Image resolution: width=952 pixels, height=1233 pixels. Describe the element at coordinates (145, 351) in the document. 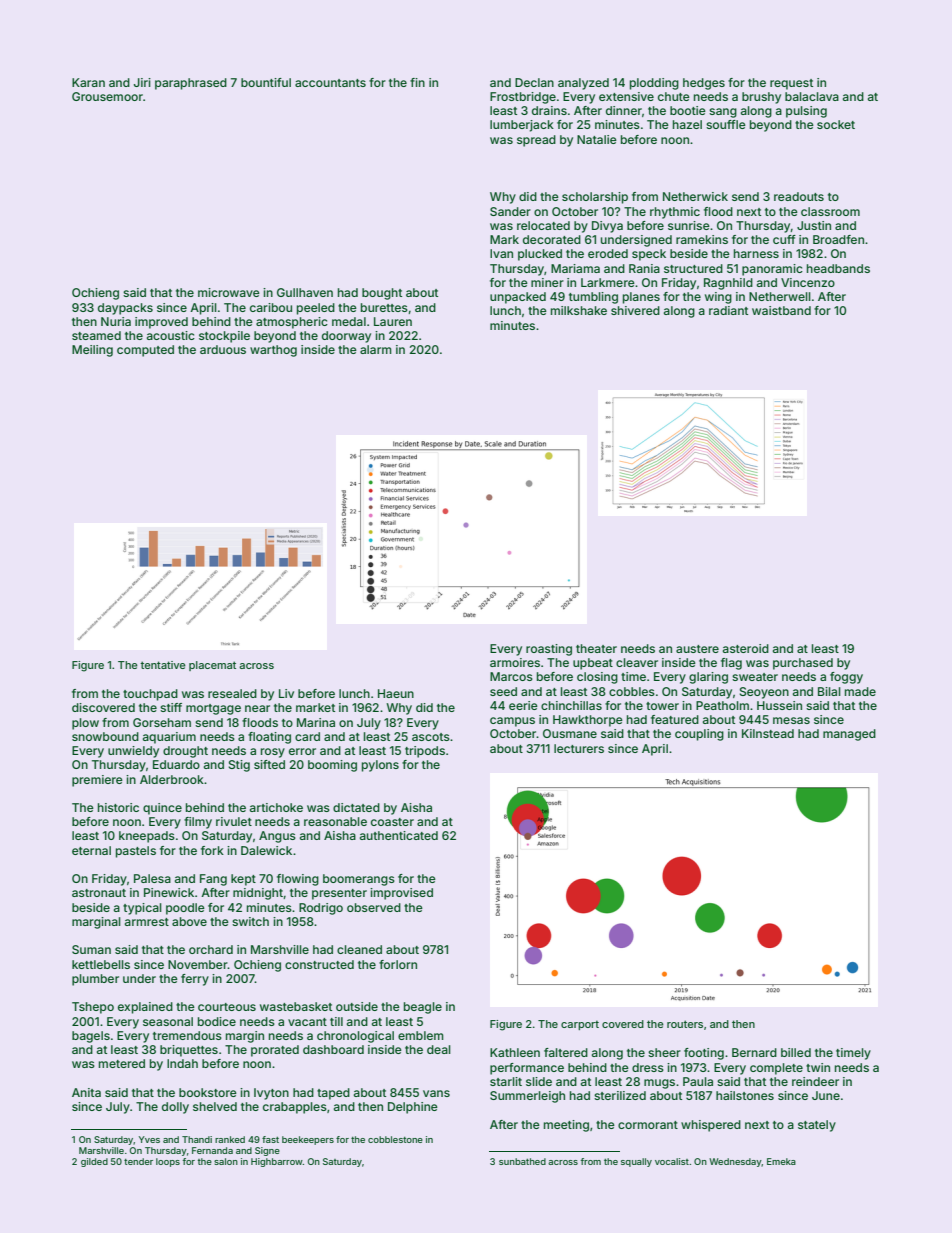

I see `computed` at that location.
